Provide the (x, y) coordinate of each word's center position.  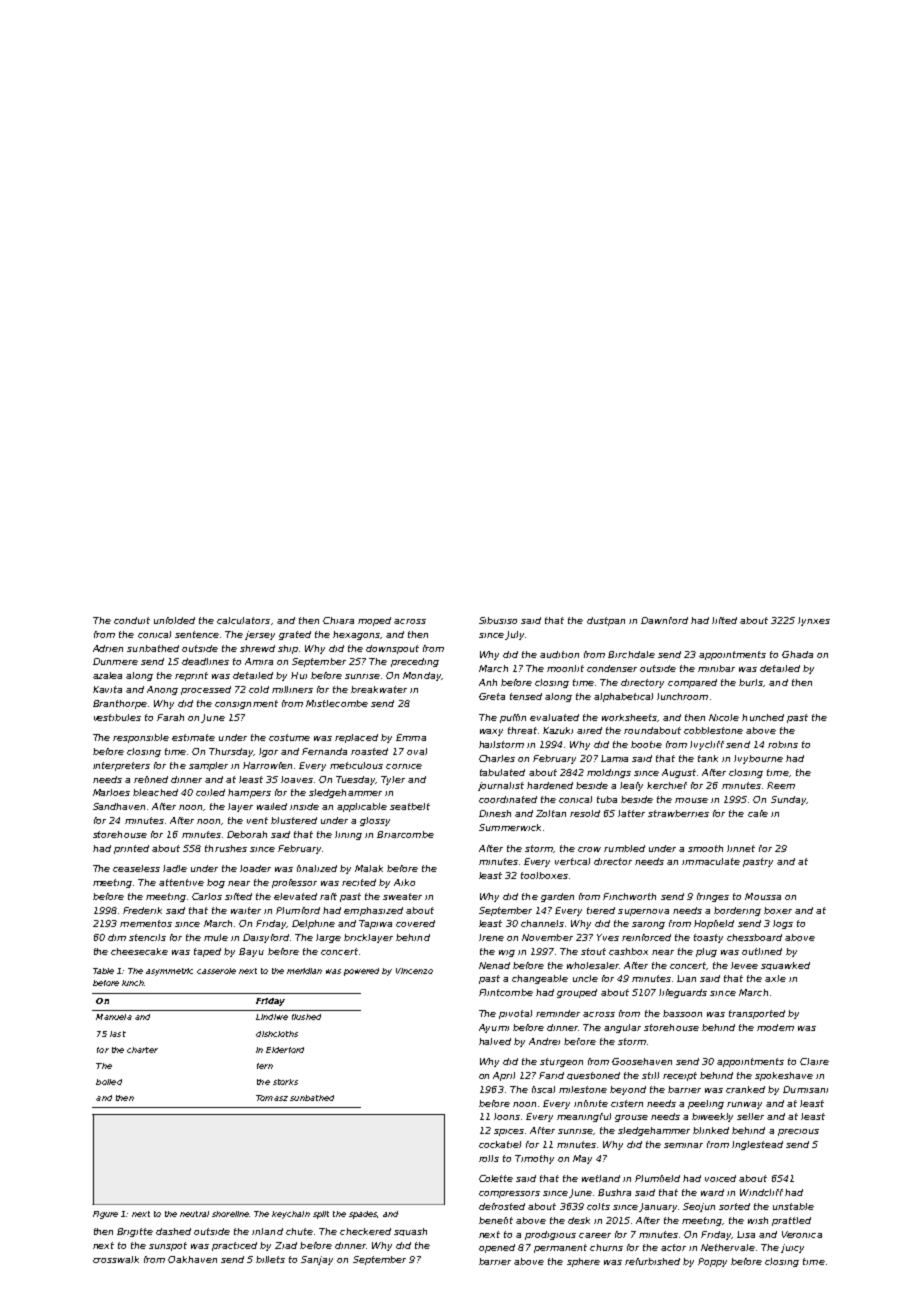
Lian (686, 978)
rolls (489, 1158)
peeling (706, 1104)
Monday (422, 676)
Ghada (797, 654)
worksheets (629, 717)
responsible (141, 738)
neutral (194, 1214)
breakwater (379, 689)
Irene (491, 937)
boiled (109, 1082)
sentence (197, 634)
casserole (216, 971)
